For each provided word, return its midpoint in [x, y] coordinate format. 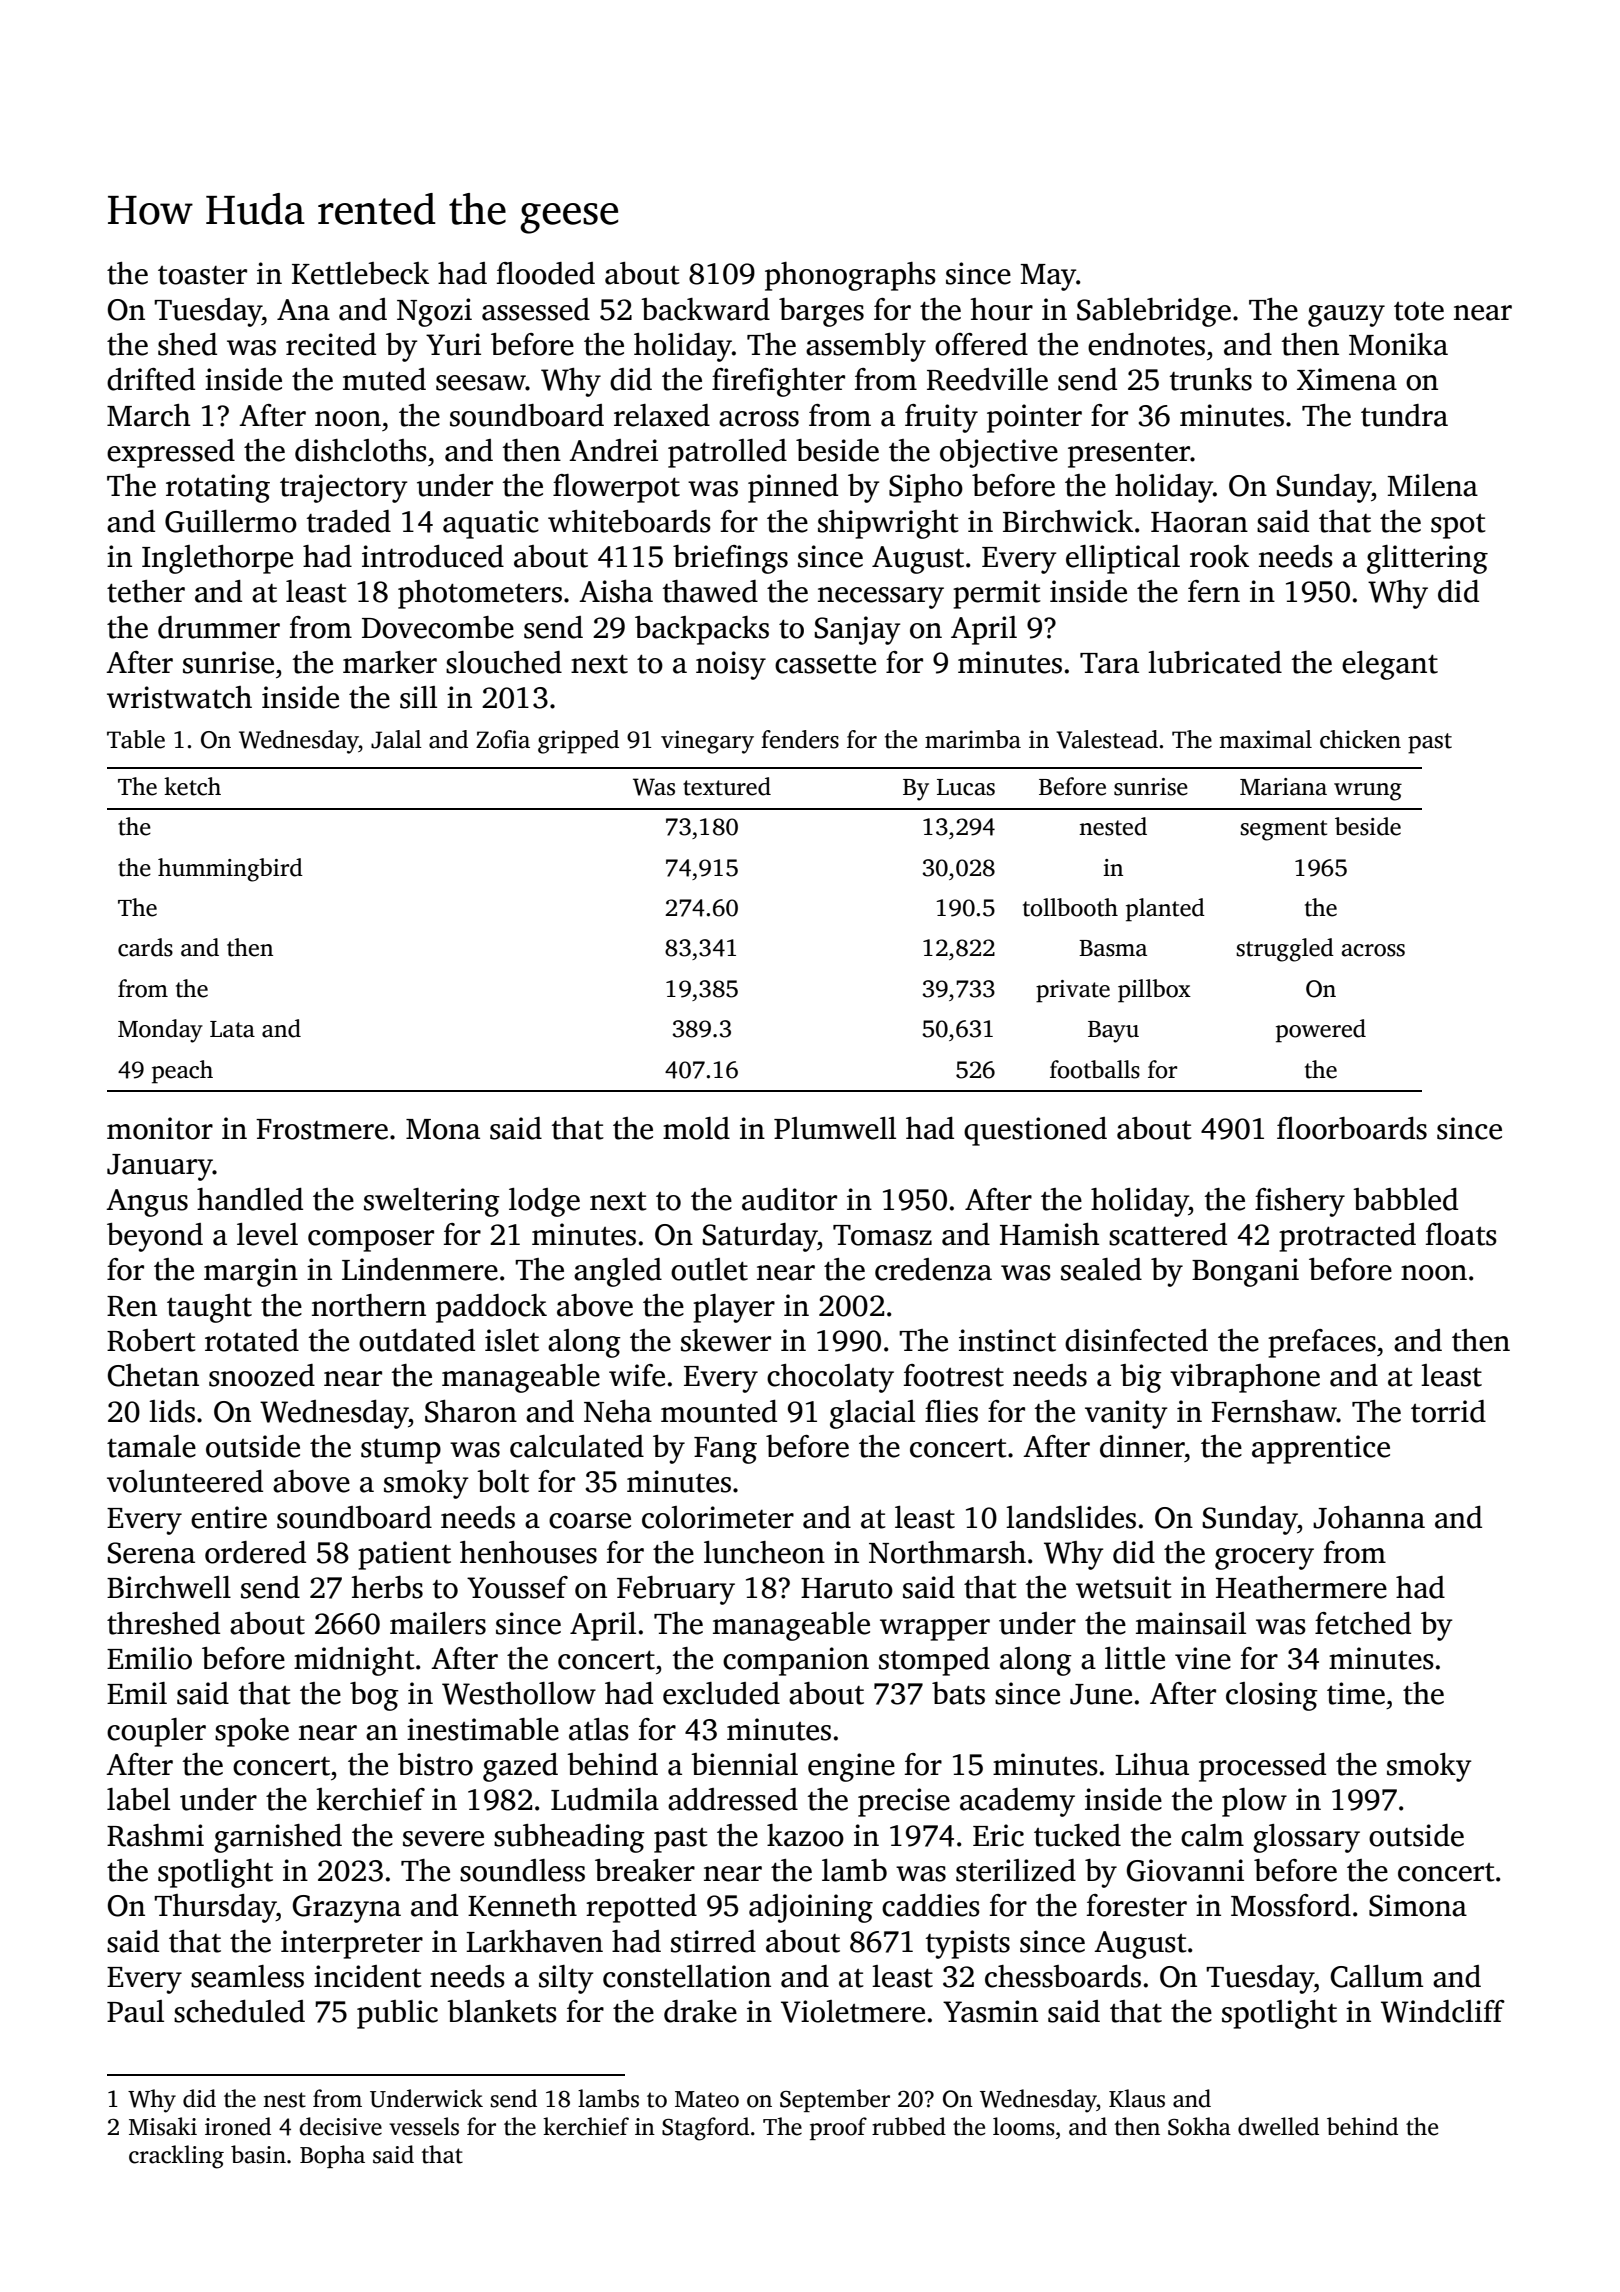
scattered [1168, 1234]
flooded [546, 273]
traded [349, 521]
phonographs [850, 276]
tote [1419, 311]
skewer [726, 1340]
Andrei [613, 450]
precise [904, 1802]
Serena [151, 1553]
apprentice [1321, 1449]
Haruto [847, 1588]
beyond [155, 1237]
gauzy [1346, 316]
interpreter [352, 1944]
